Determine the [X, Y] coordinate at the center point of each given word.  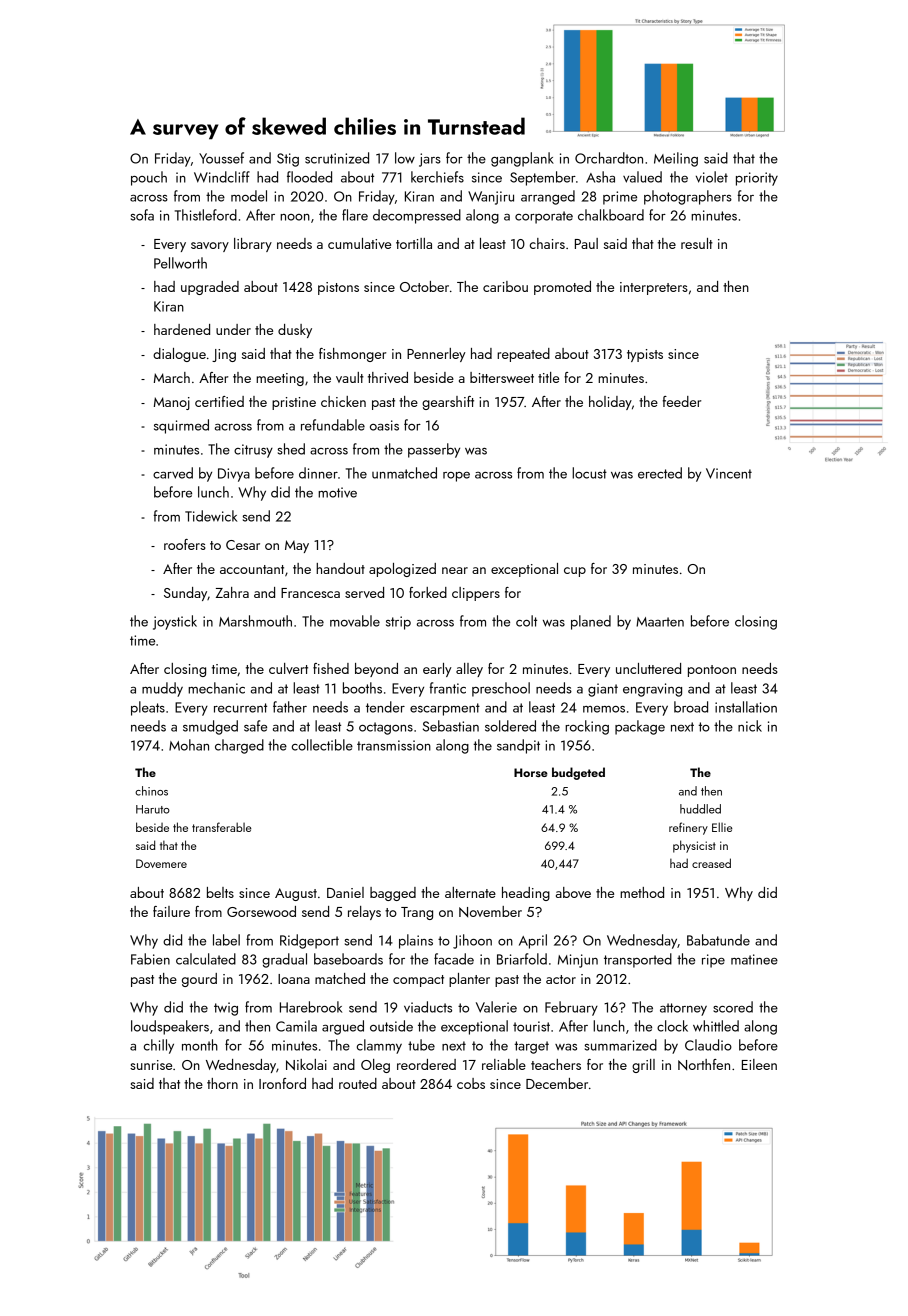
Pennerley [436, 355]
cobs [471, 1083]
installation [746, 707]
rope [456, 477]
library [253, 245]
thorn [222, 1083]
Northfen [704, 1064]
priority [757, 179]
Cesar [243, 545]
